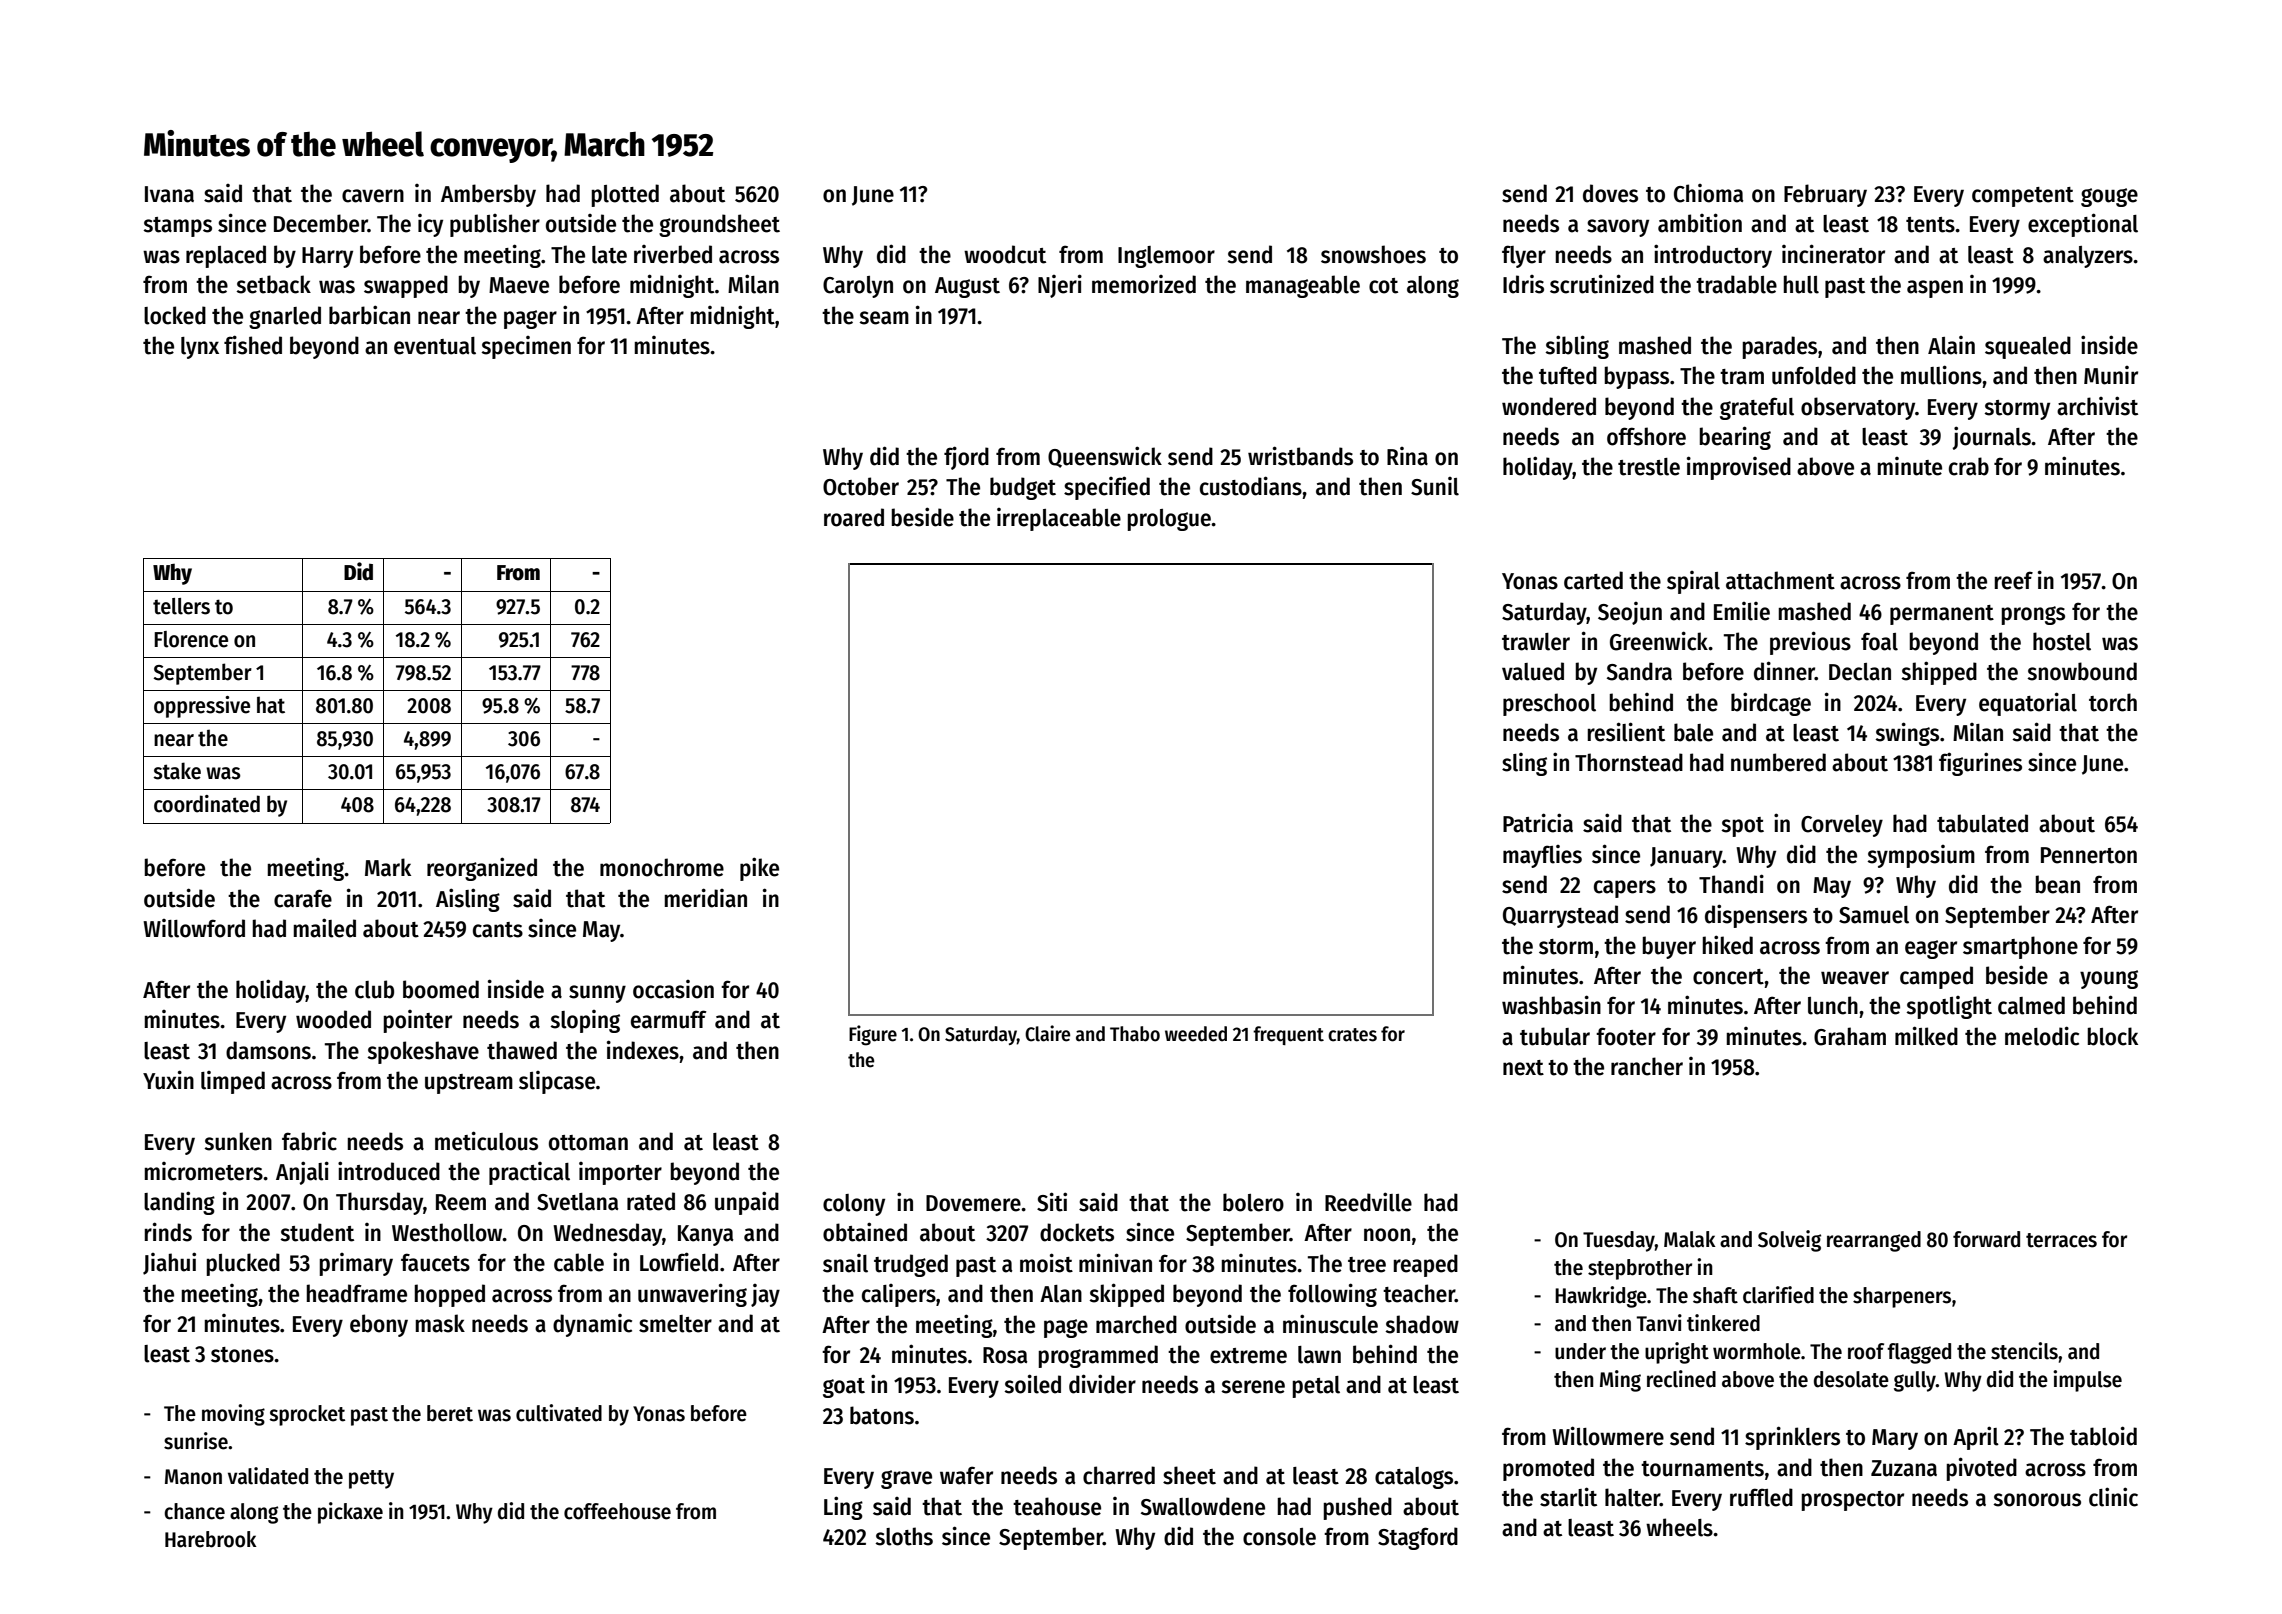 The image size is (2282, 1614). I want to click on Harebrook, so click(211, 1539).
